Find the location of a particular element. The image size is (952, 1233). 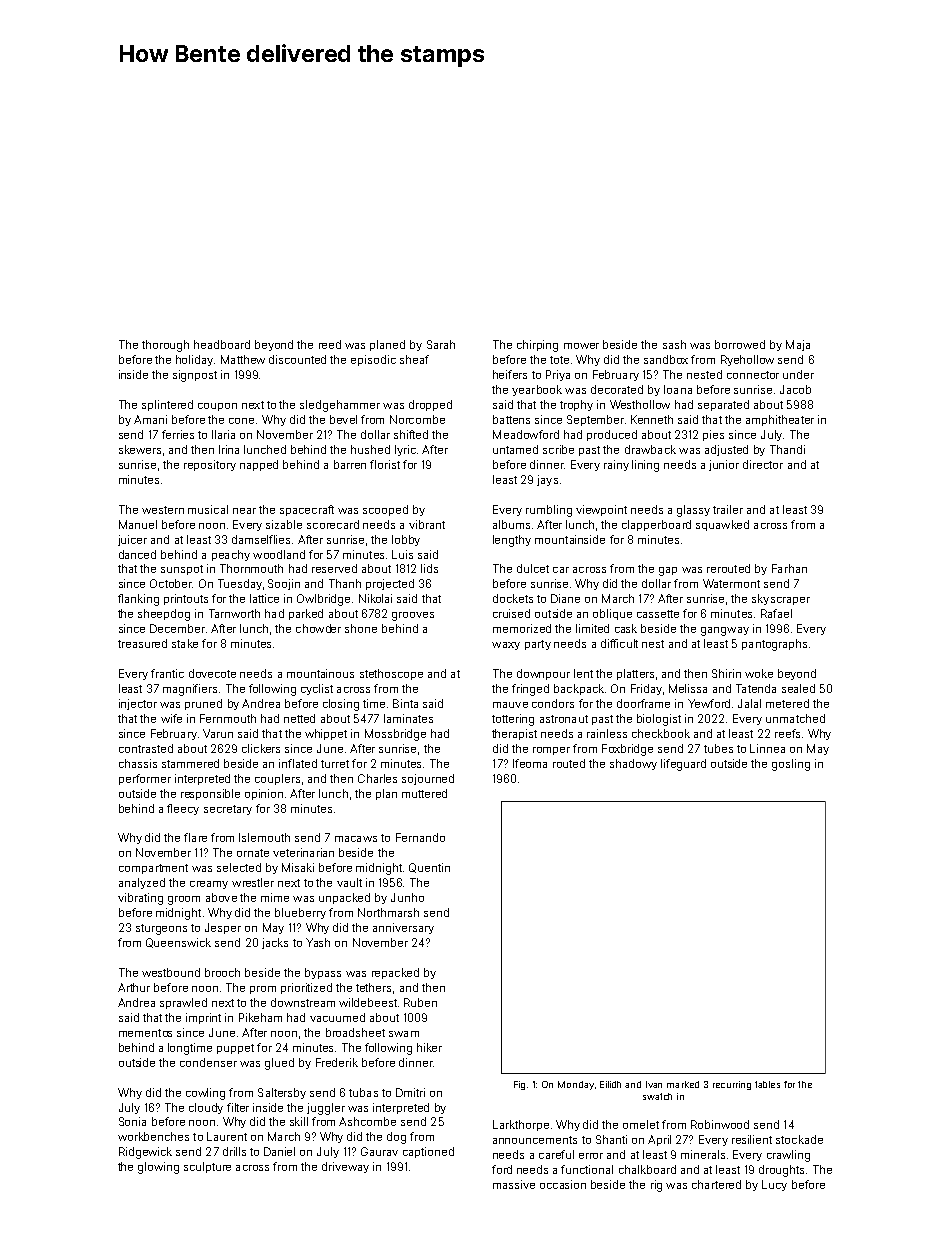

gosling is located at coordinates (791, 765).
